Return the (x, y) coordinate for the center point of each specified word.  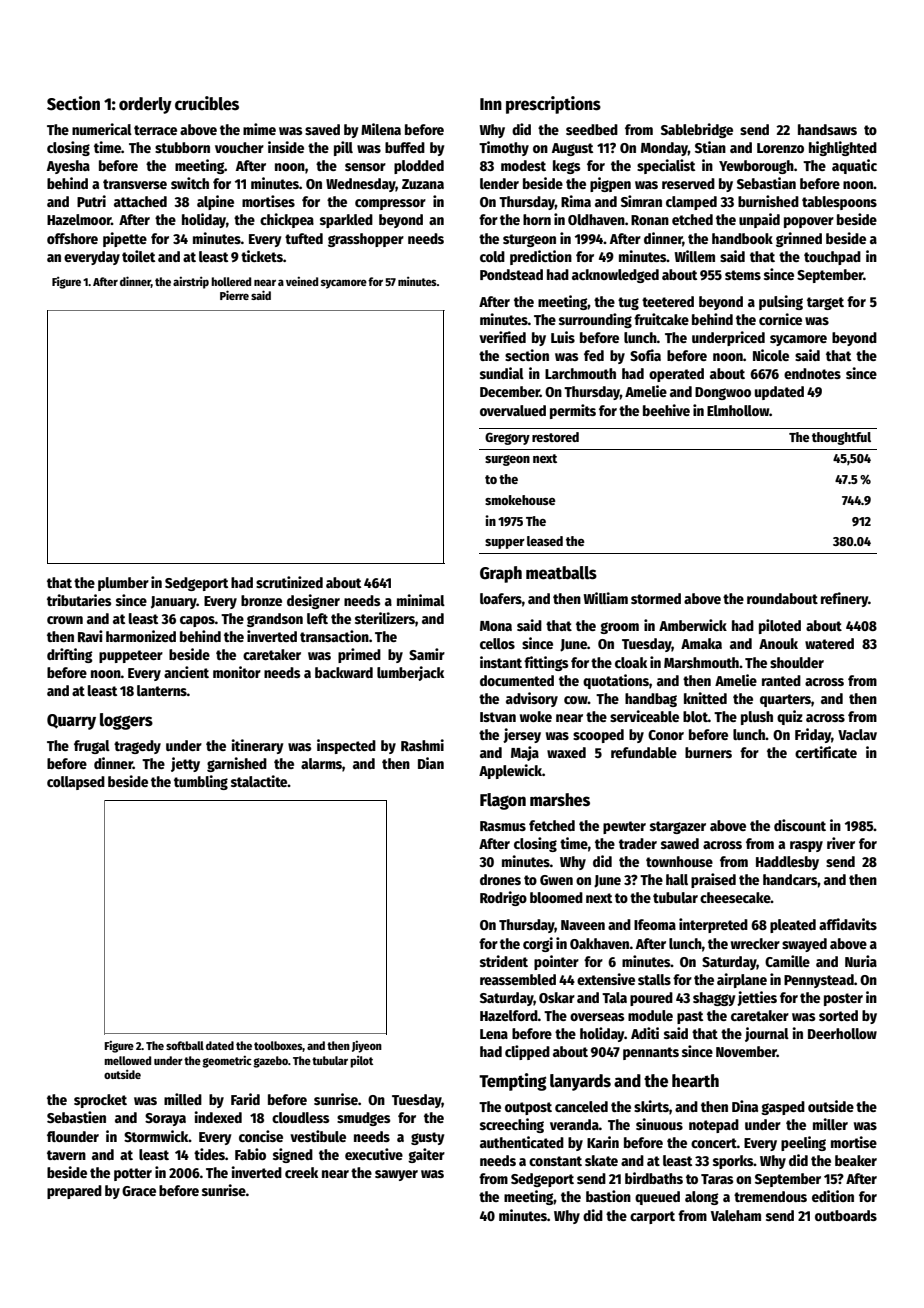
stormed (656, 598)
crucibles (207, 103)
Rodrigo (503, 898)
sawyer (396, 1175)
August (572, 149)
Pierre (234, 295)
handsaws (827, 129)
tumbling (201, 782)
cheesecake (735, 897)
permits (573, 411)
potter (133, 1174)
